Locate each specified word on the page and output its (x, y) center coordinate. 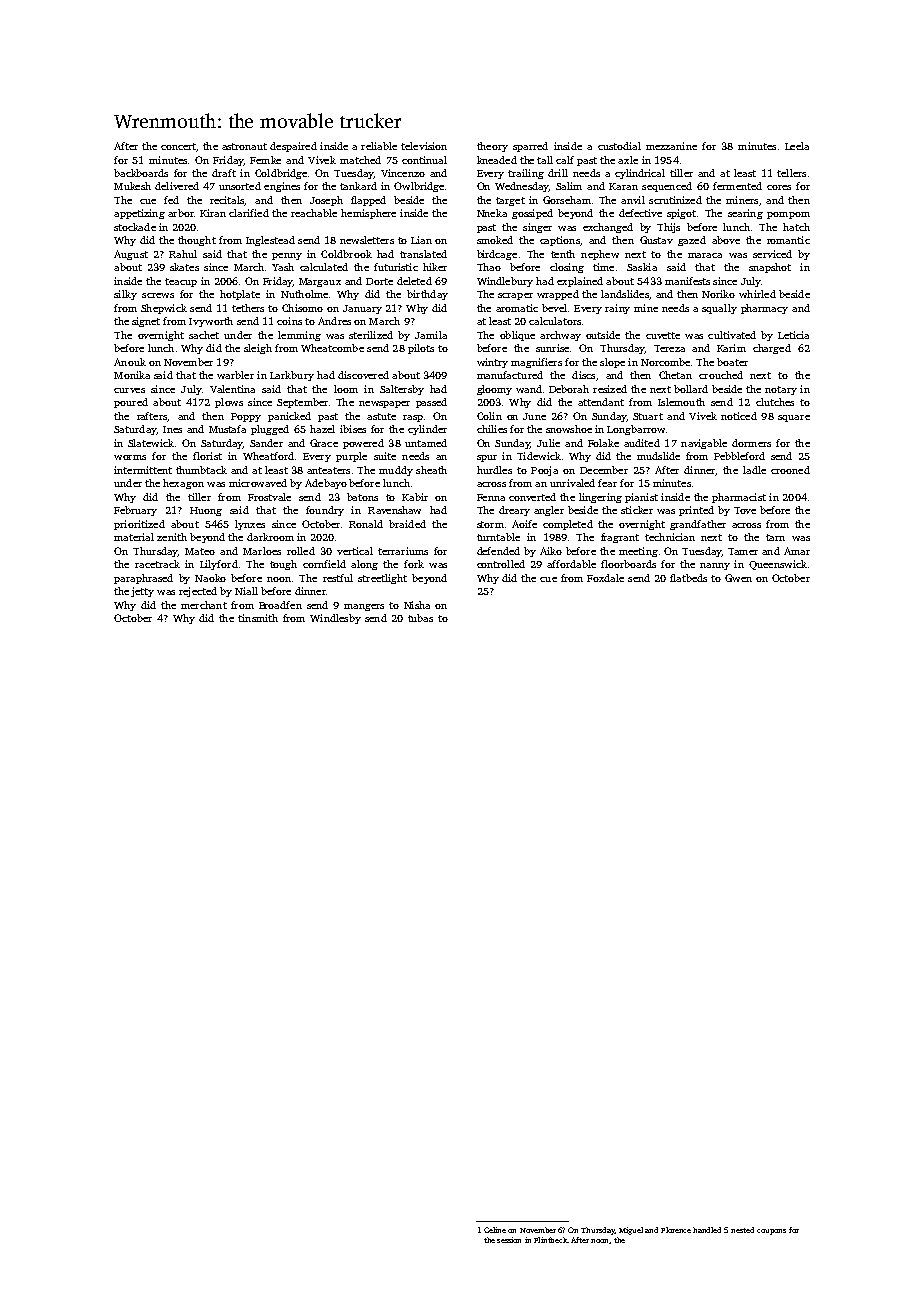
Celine (495, 1230)
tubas (420, 618)
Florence (676, 1230)
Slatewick (151, 443)
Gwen (738, 578)
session (509, 1240)
